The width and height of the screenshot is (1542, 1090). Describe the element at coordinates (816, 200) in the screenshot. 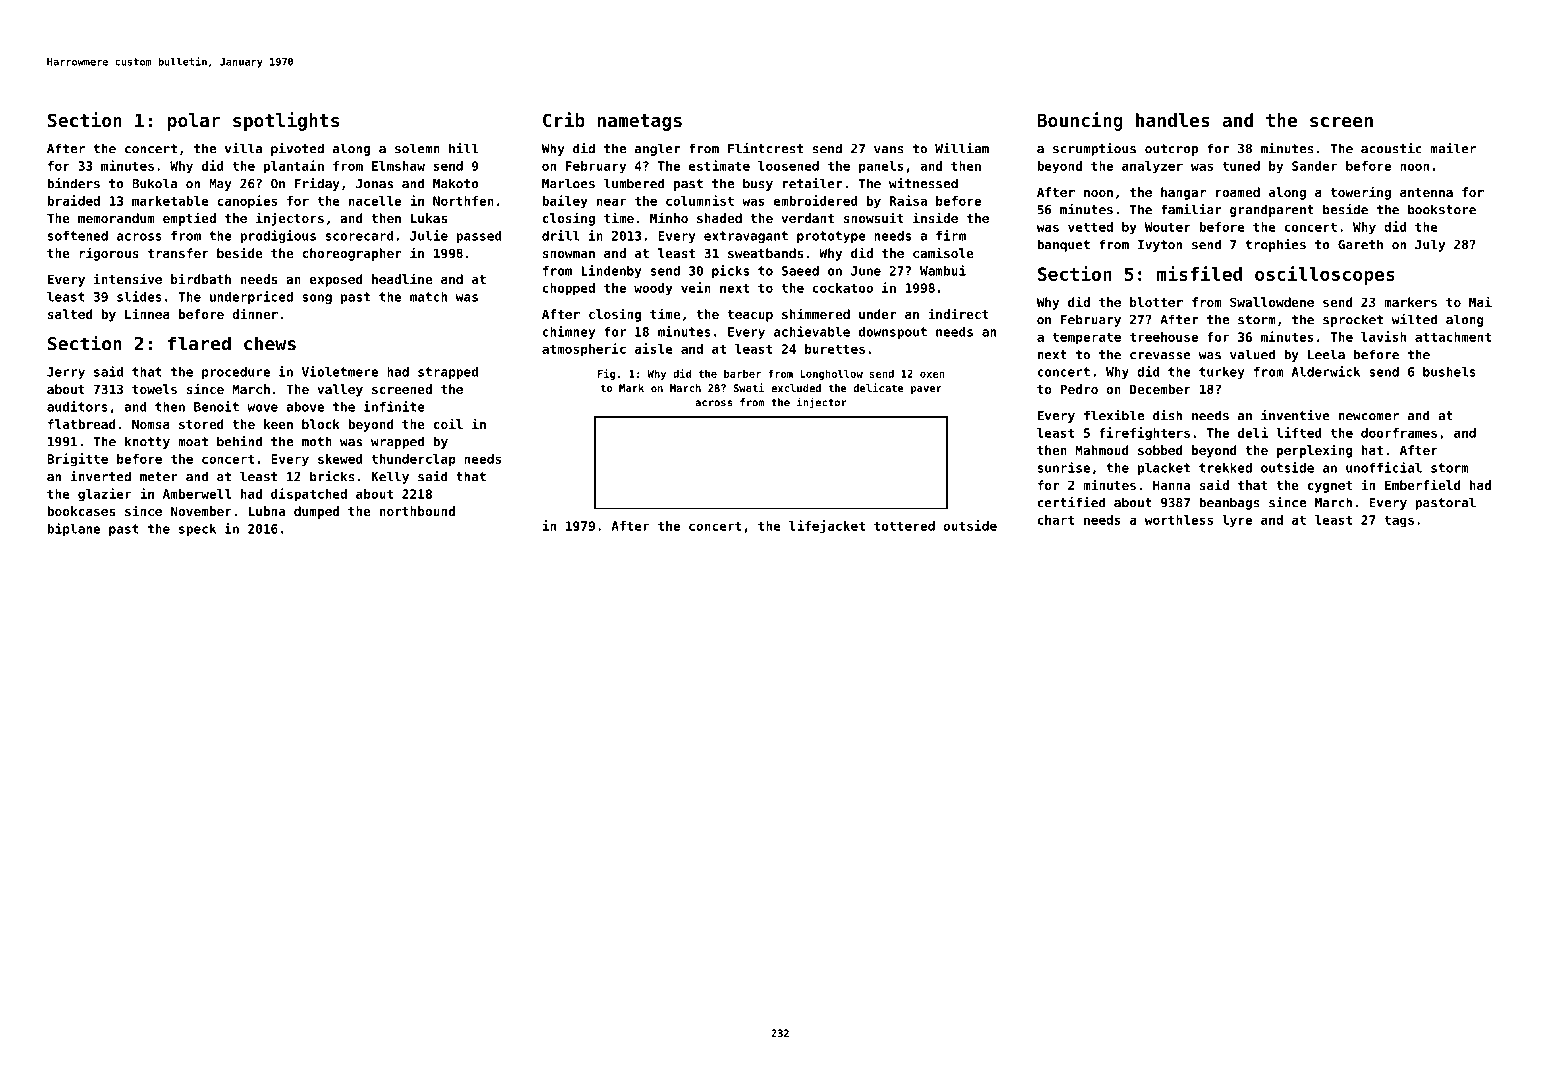

I see `embroidered` at that location.
